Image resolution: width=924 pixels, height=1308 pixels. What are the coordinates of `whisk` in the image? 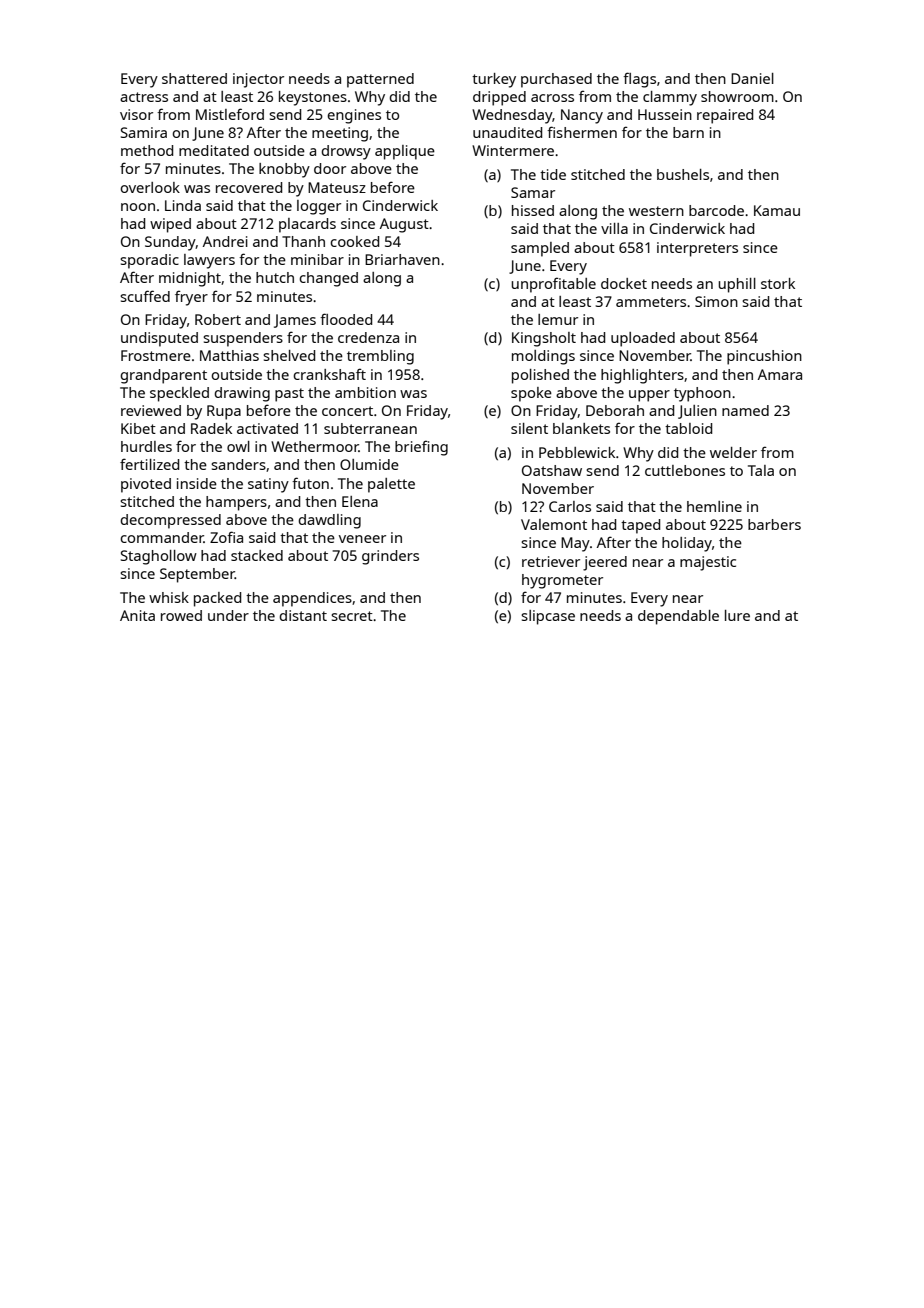 It's located at (169, 597).
